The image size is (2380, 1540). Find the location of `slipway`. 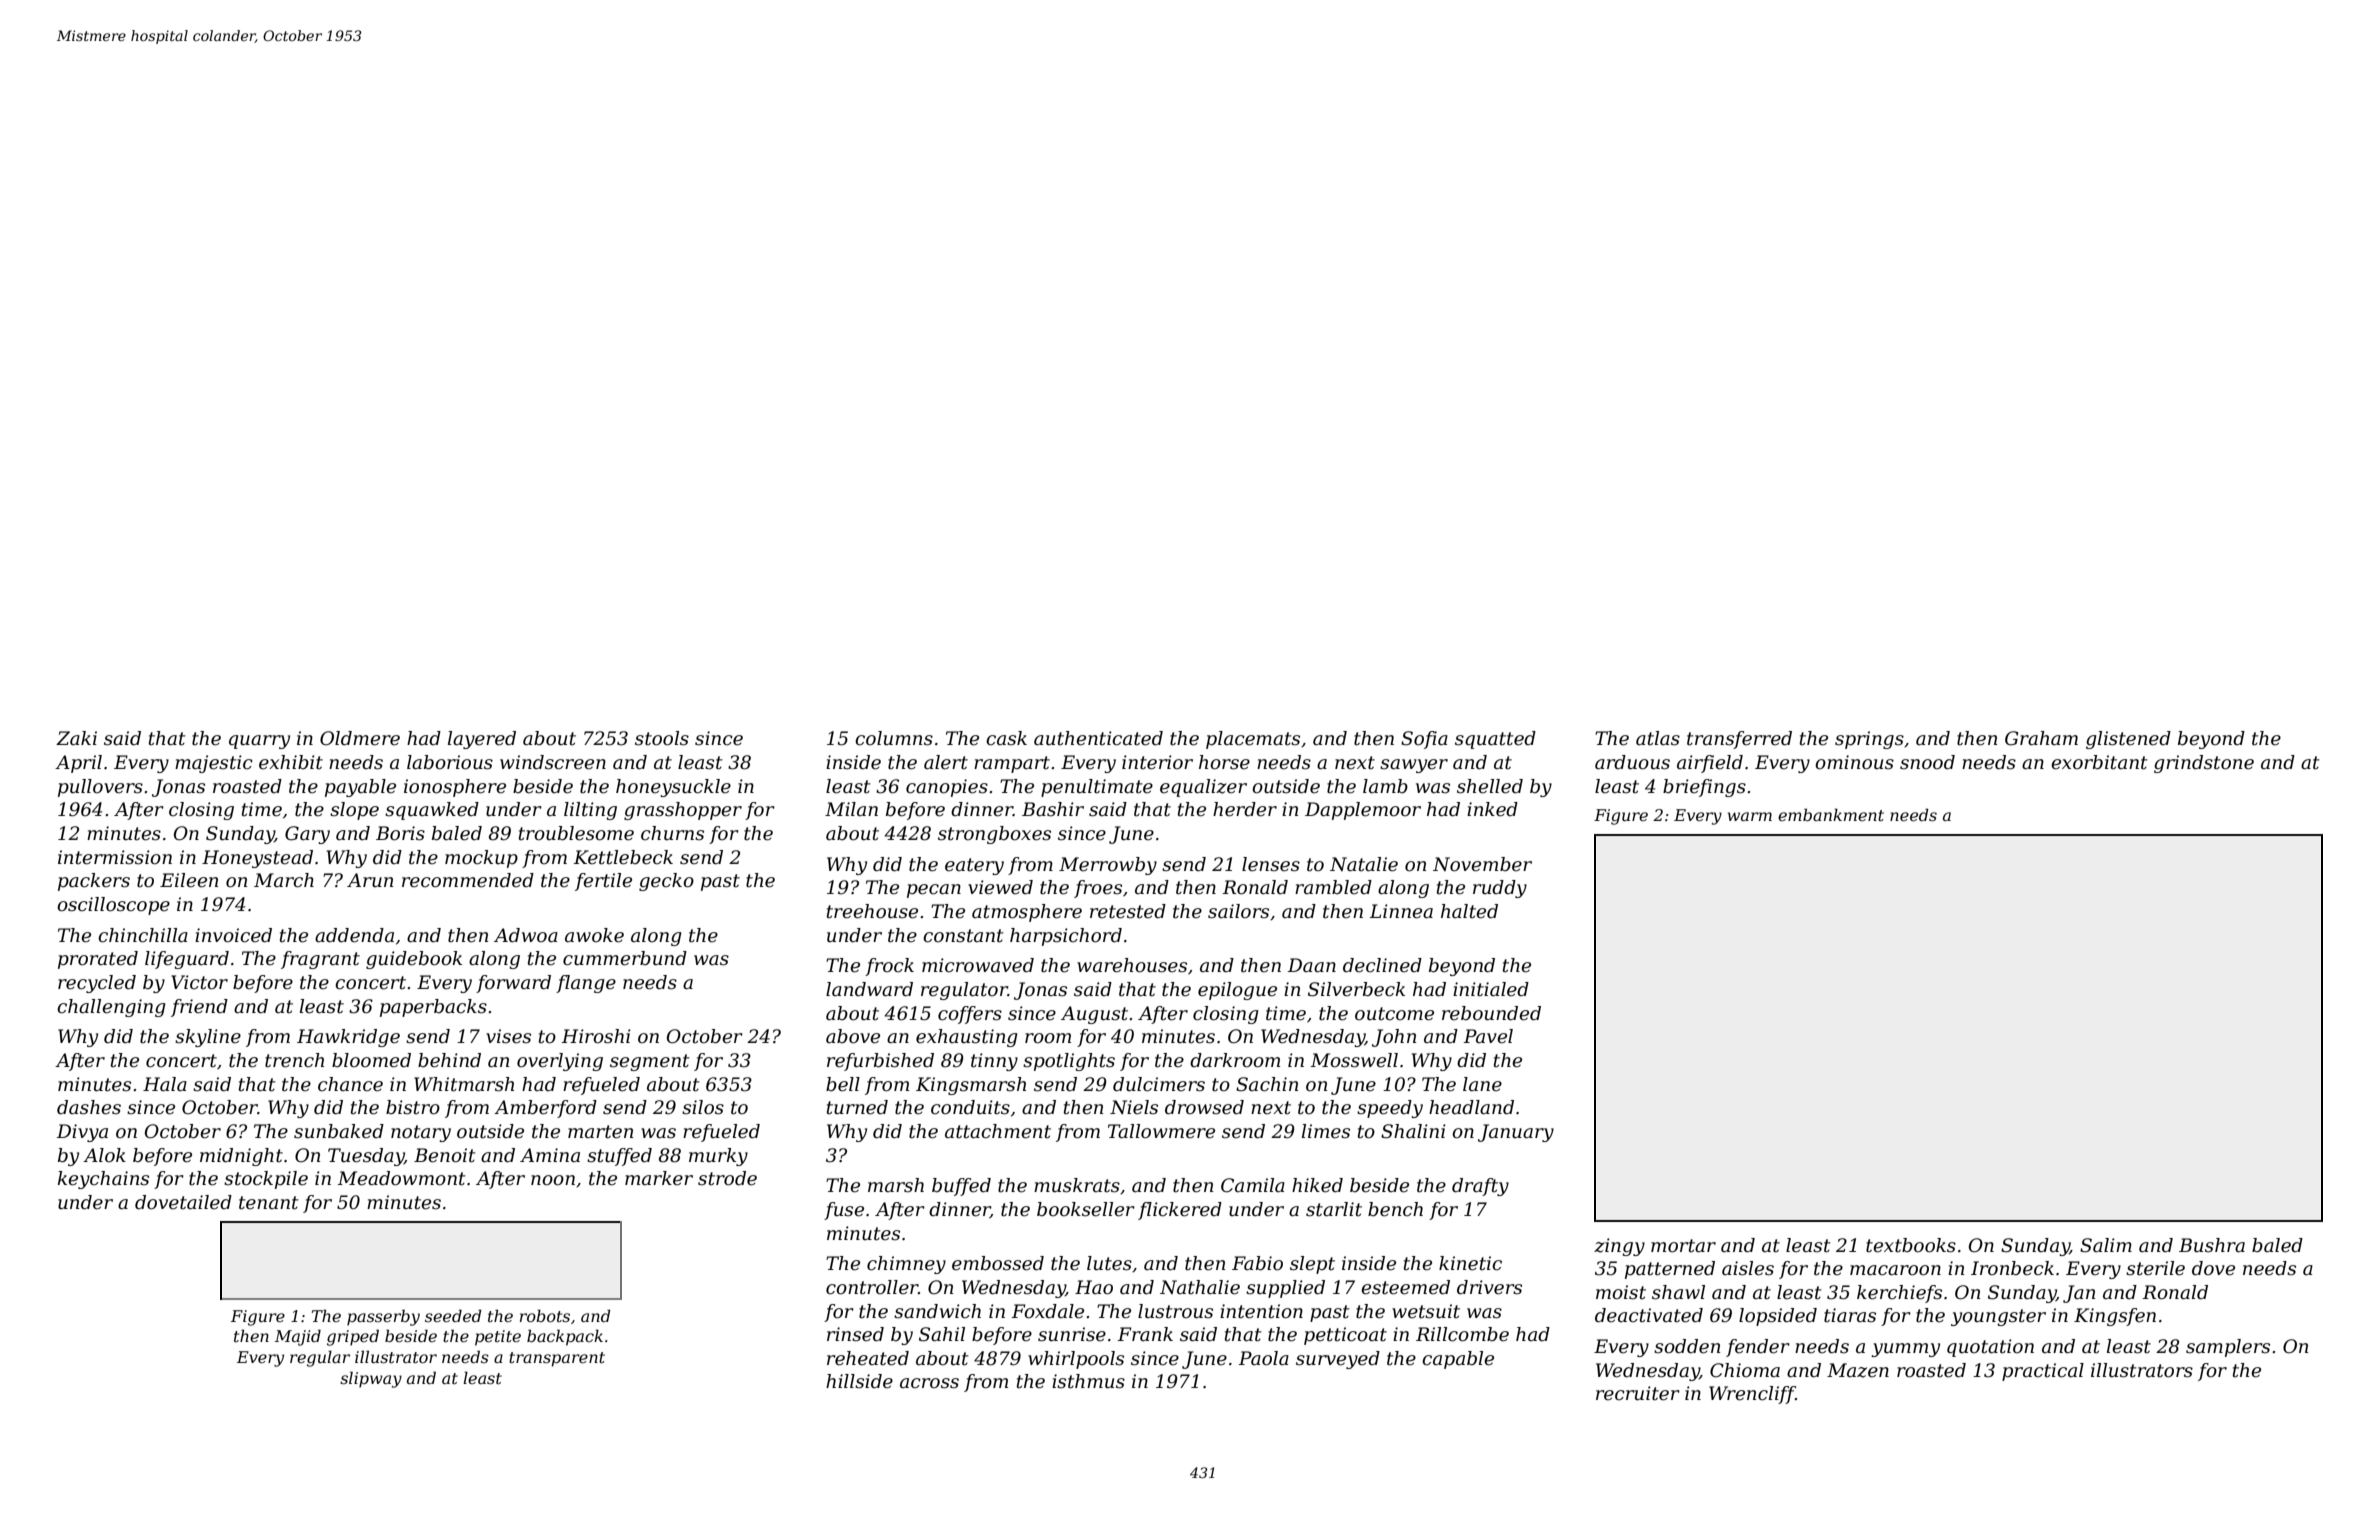

slipway is located at coordinates (371, 1379).
